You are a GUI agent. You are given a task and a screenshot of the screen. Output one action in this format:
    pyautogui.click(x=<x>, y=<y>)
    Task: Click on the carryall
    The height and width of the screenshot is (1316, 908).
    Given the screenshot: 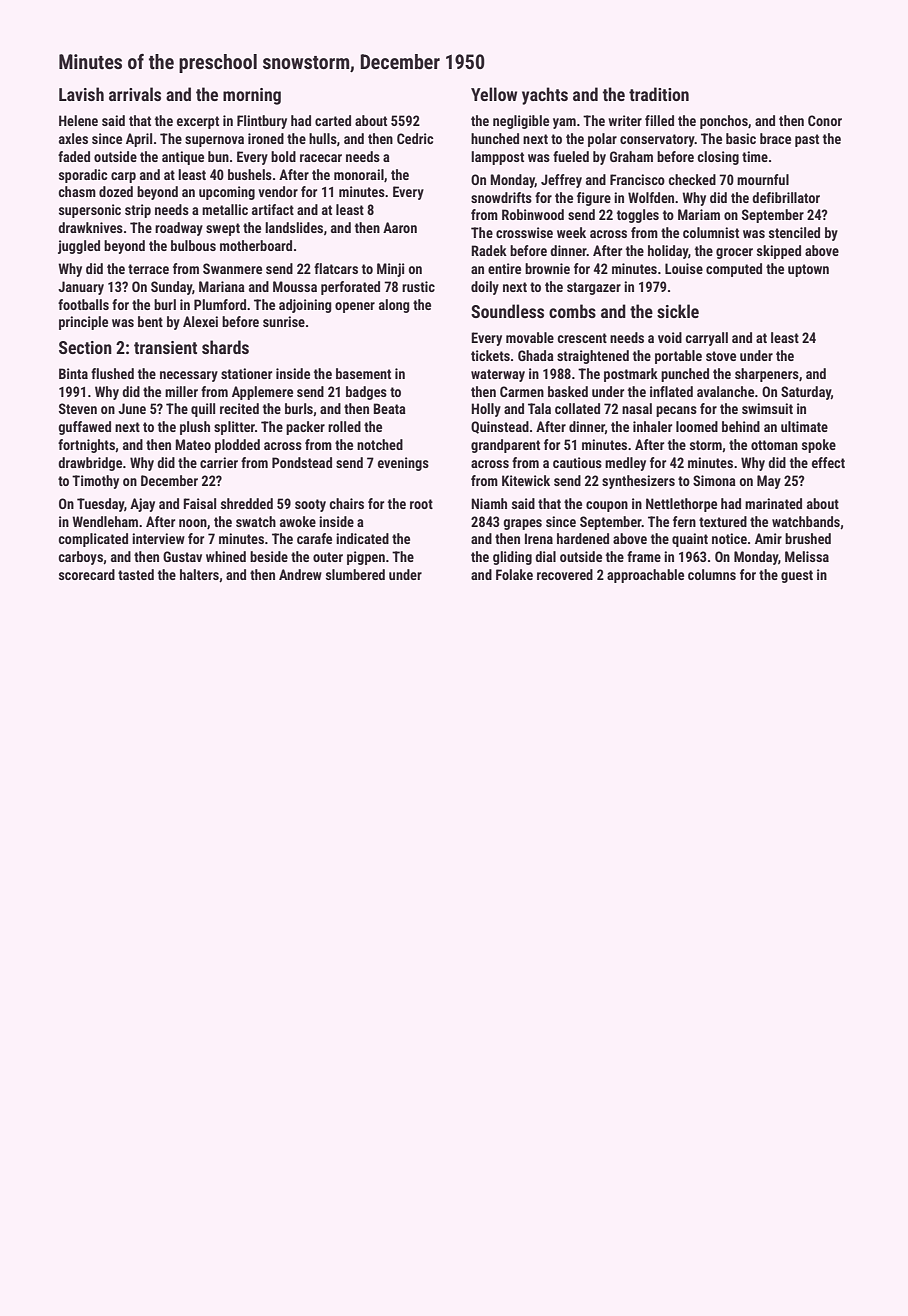 What is the action you would take?
    pyautogui.click(x=706, y=339)
